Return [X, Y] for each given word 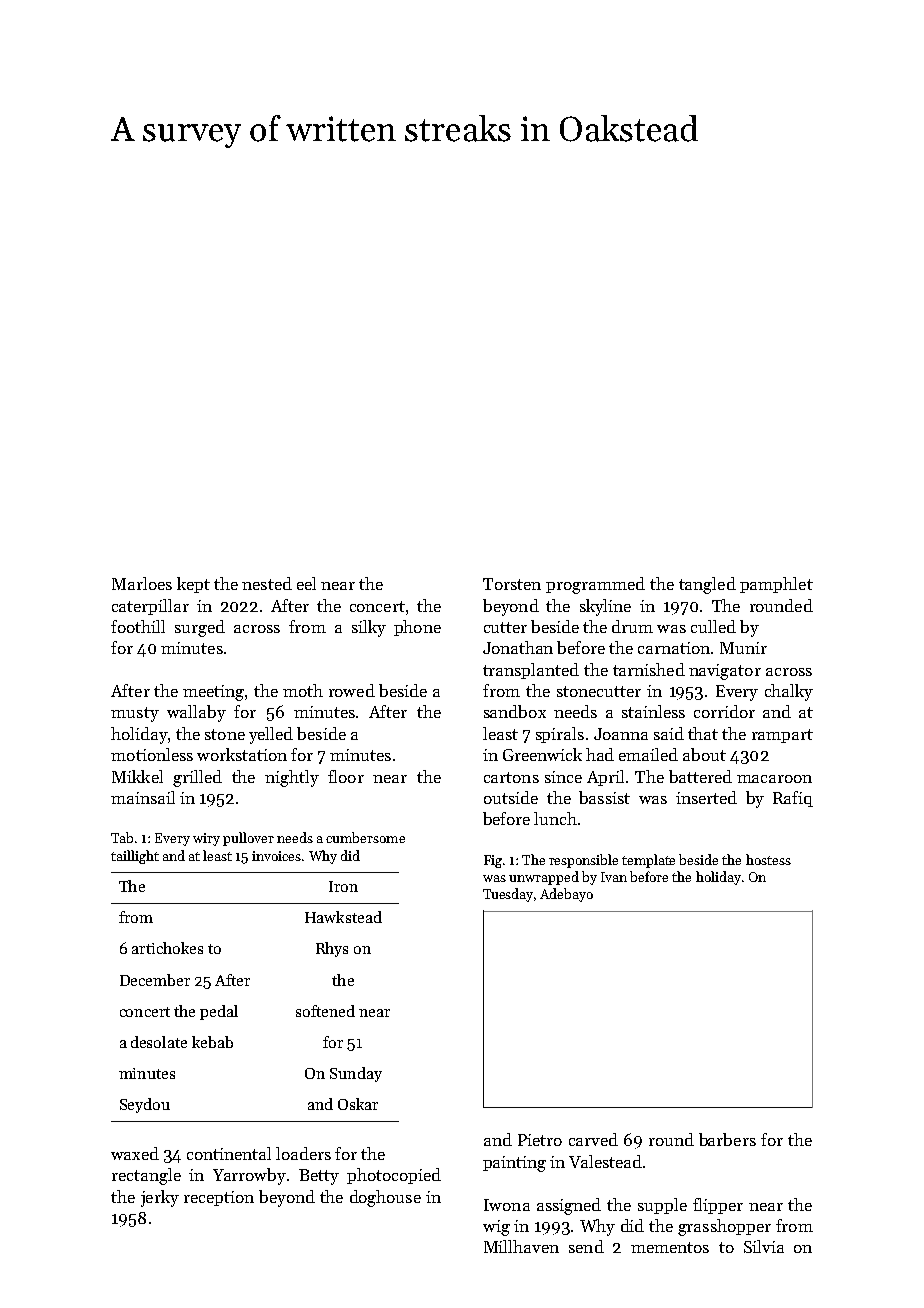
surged [200, 628]
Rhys [332, 949]
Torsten [512, 584]
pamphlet [776, 585]
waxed [135, 1153]
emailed [648, 754]
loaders [303, 1153]
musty [135, 714]
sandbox [515, 711]
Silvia [764, 1246]
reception [219, 1198]
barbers [727, 1139]
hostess [768, 859]
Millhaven [521, 1246]
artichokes [167, 948]
